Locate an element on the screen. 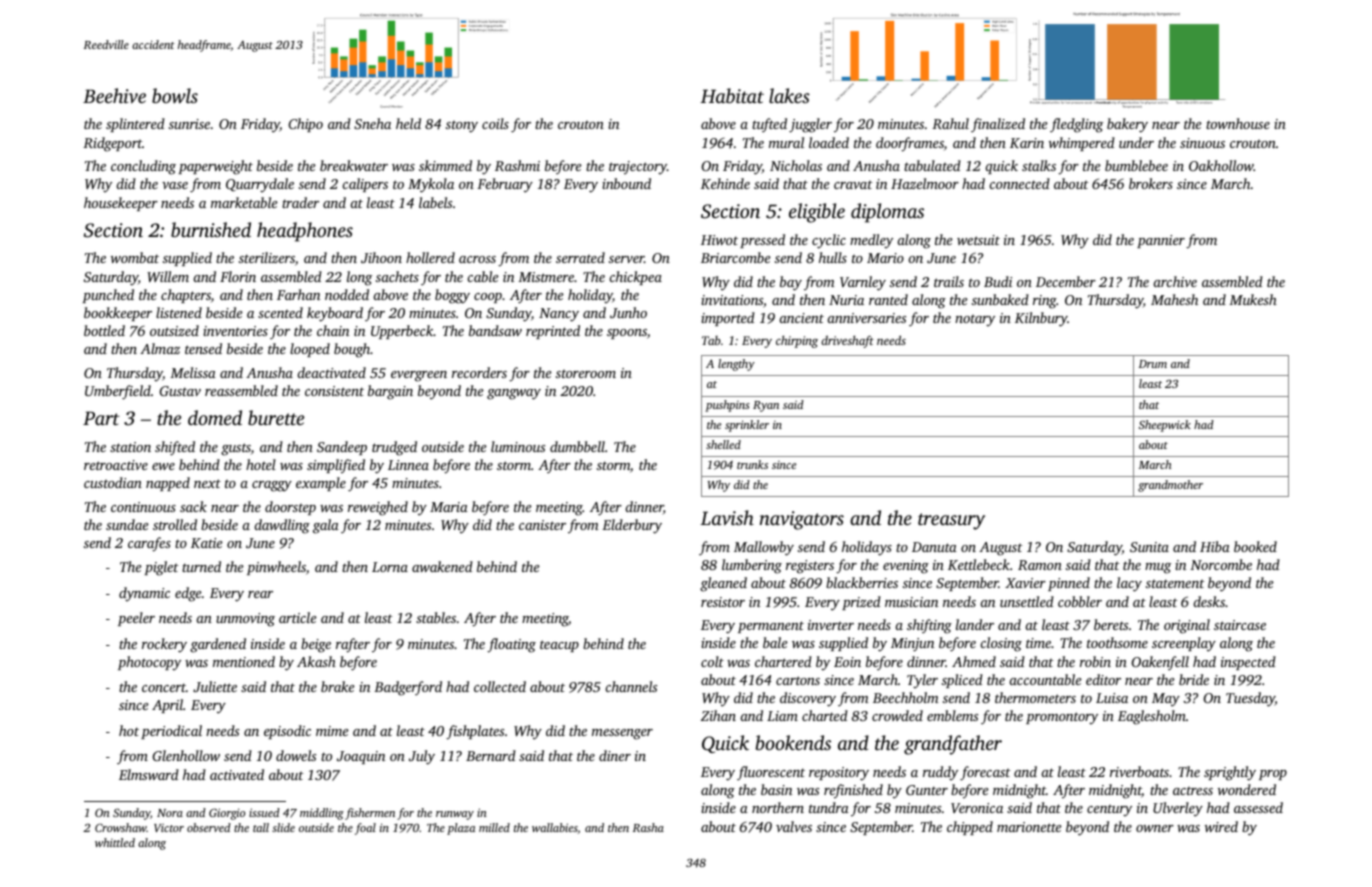 The height and width of the screenshot is (887, 1372). Umberfield is located at coordinates (118, 392).
